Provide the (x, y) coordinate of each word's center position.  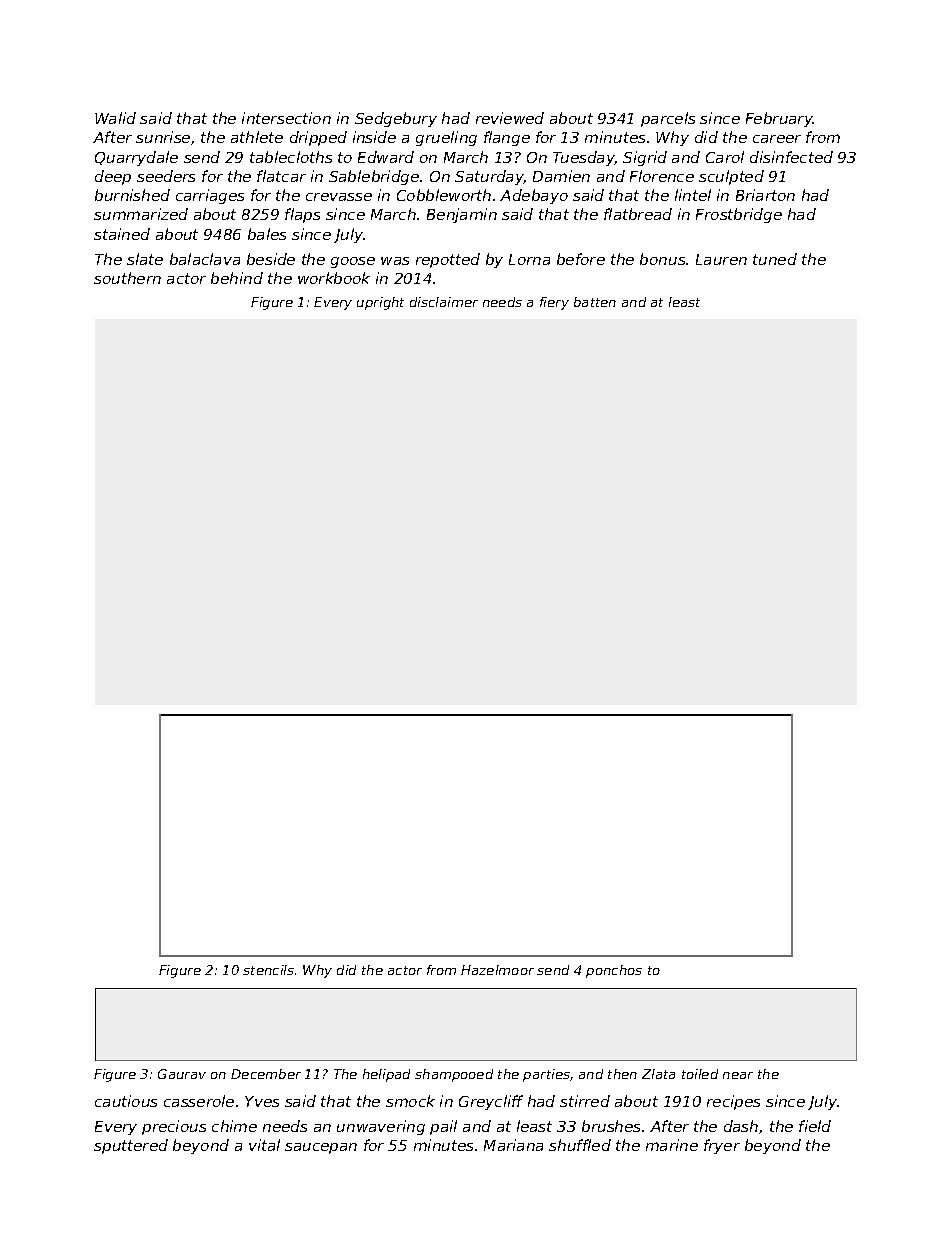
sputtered (131, 1146)
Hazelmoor (497, 970)
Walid (115, 118)
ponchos (614, 971)
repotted (448, 260)
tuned (775, 259)
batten (595, 302)
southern (127, 278)
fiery (554, 303)
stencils (268, 970)
